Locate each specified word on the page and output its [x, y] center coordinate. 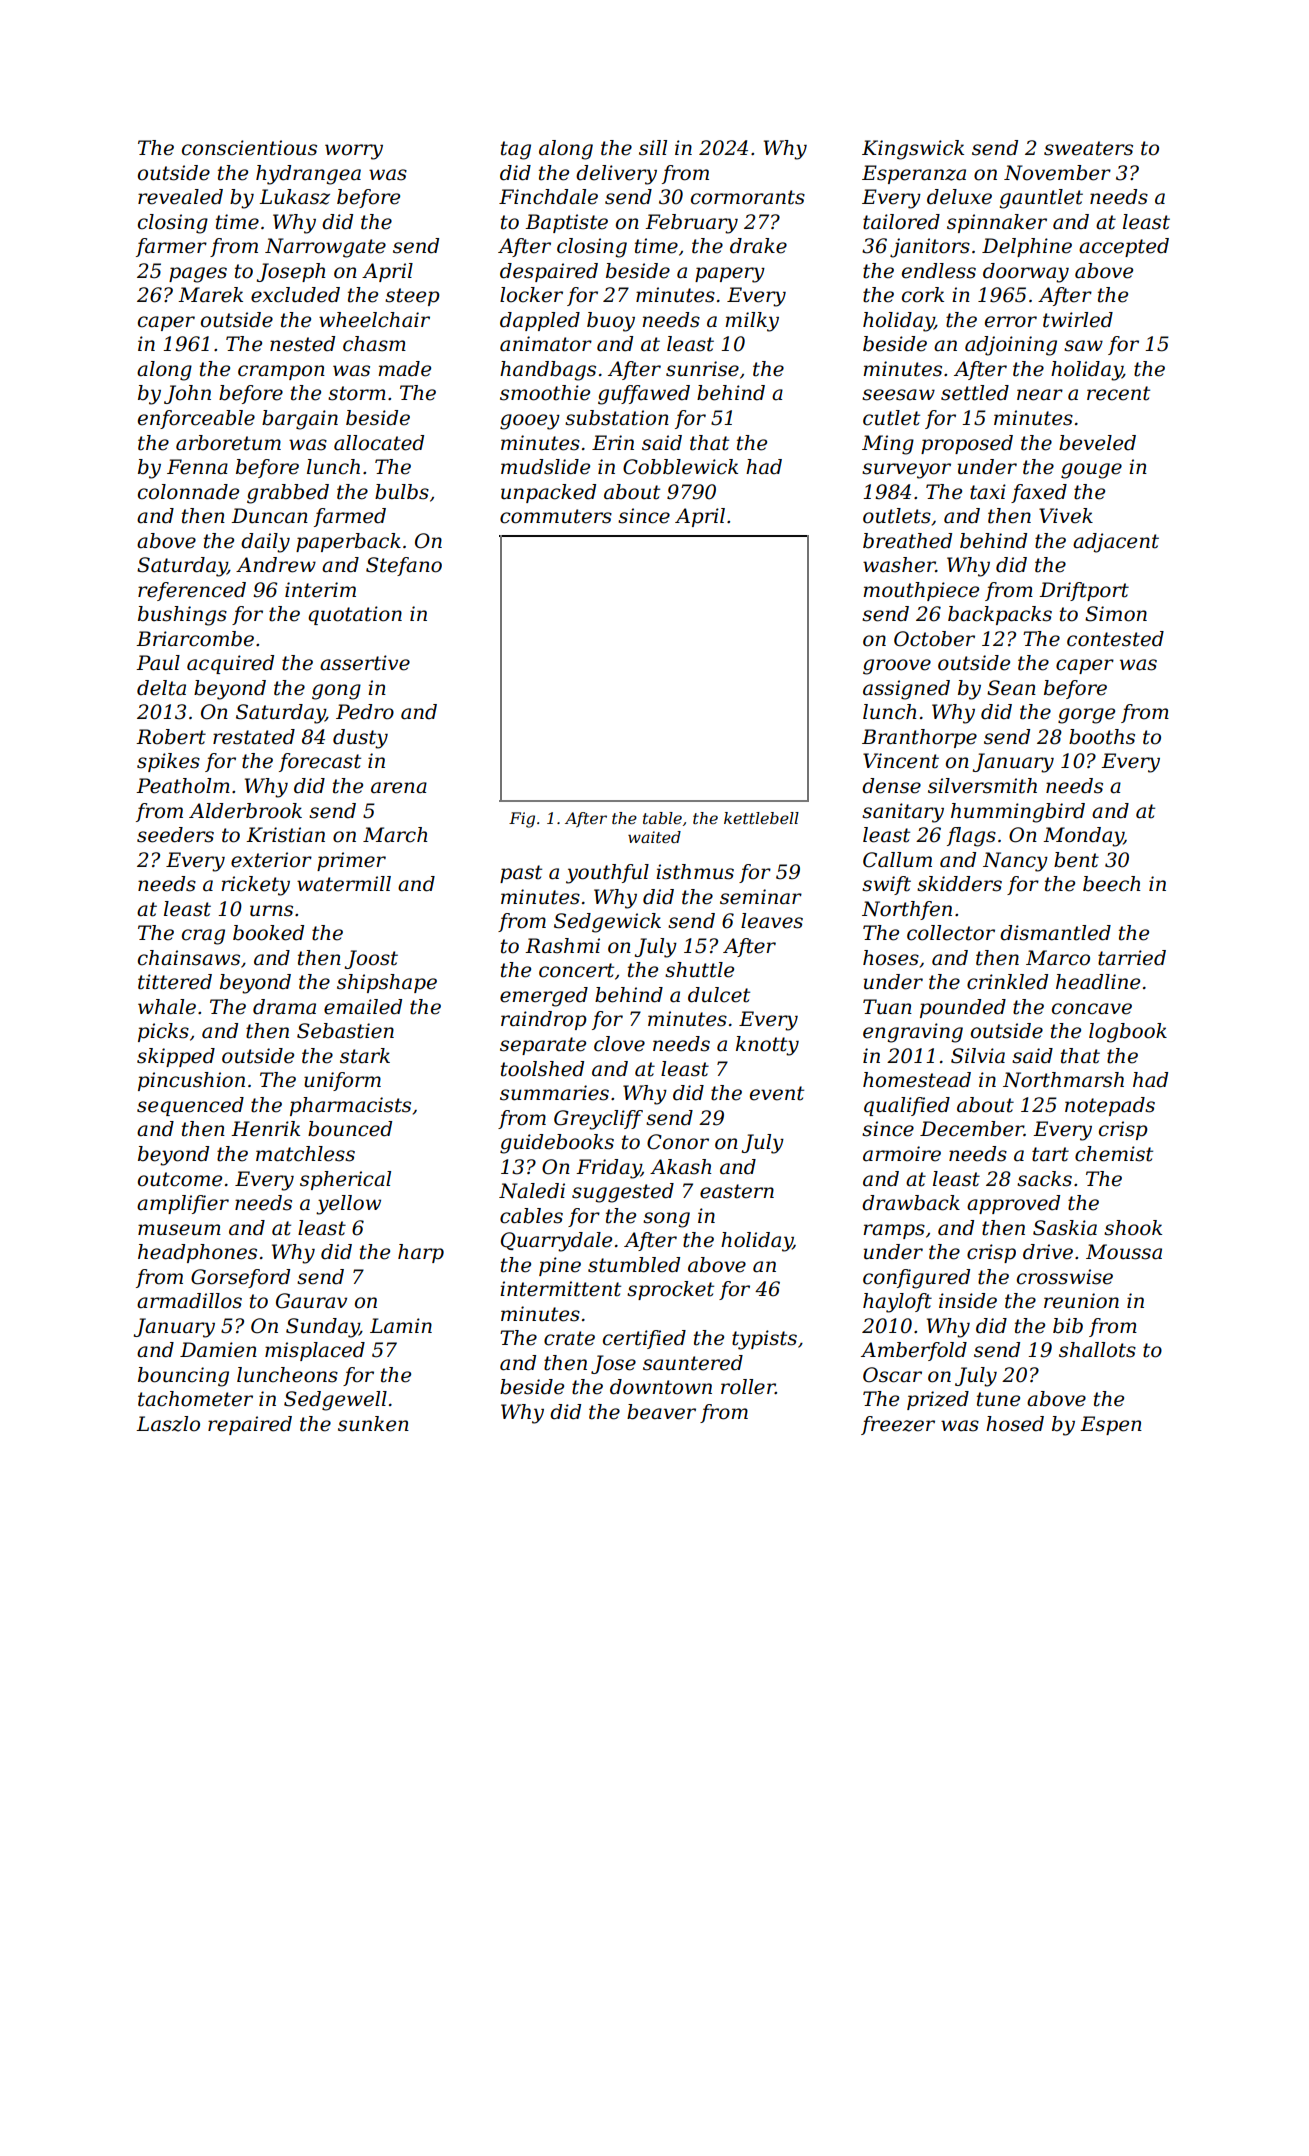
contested [1115, 639]
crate [569, 1338]
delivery [616, 175]
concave [1092, 1009]
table [662, 818]
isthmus [695, 872]
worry [354, 152]
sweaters [1088, 148]
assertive [365, 663]
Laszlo [168, 1424]
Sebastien [345, 1031]
